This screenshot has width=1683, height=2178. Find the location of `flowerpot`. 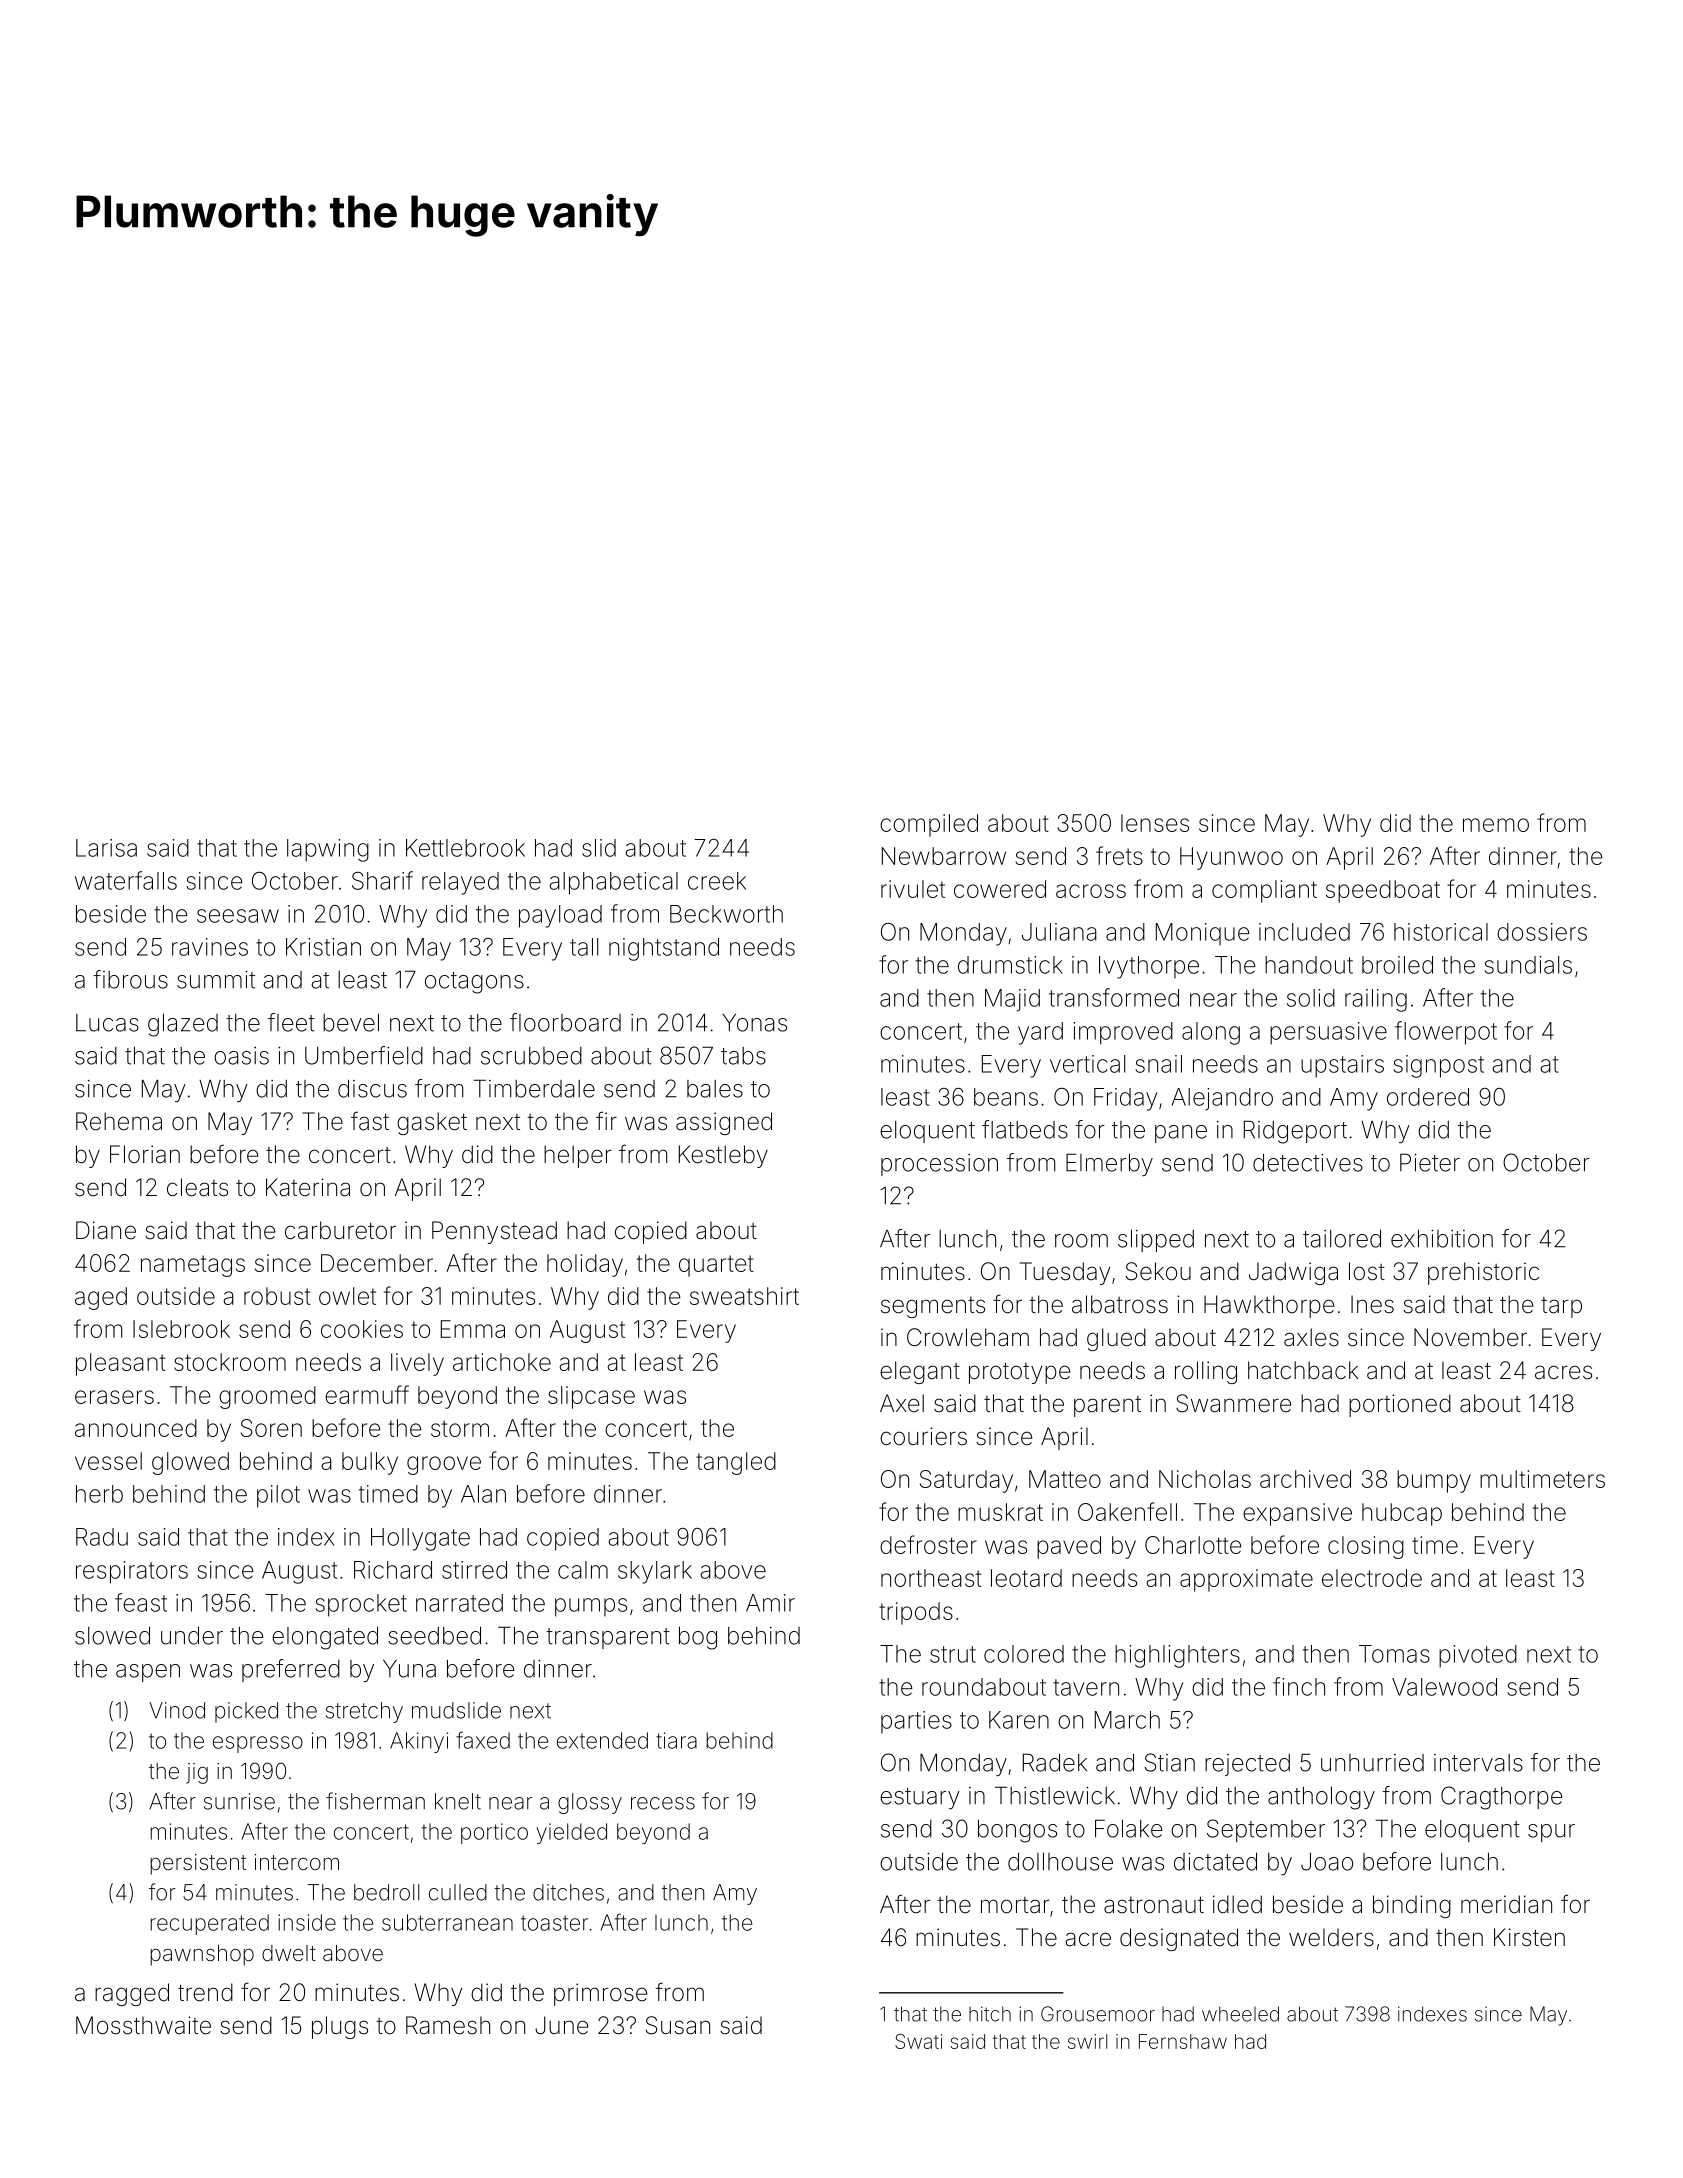

flowerpot is located at coordinates (1446, 1033).
